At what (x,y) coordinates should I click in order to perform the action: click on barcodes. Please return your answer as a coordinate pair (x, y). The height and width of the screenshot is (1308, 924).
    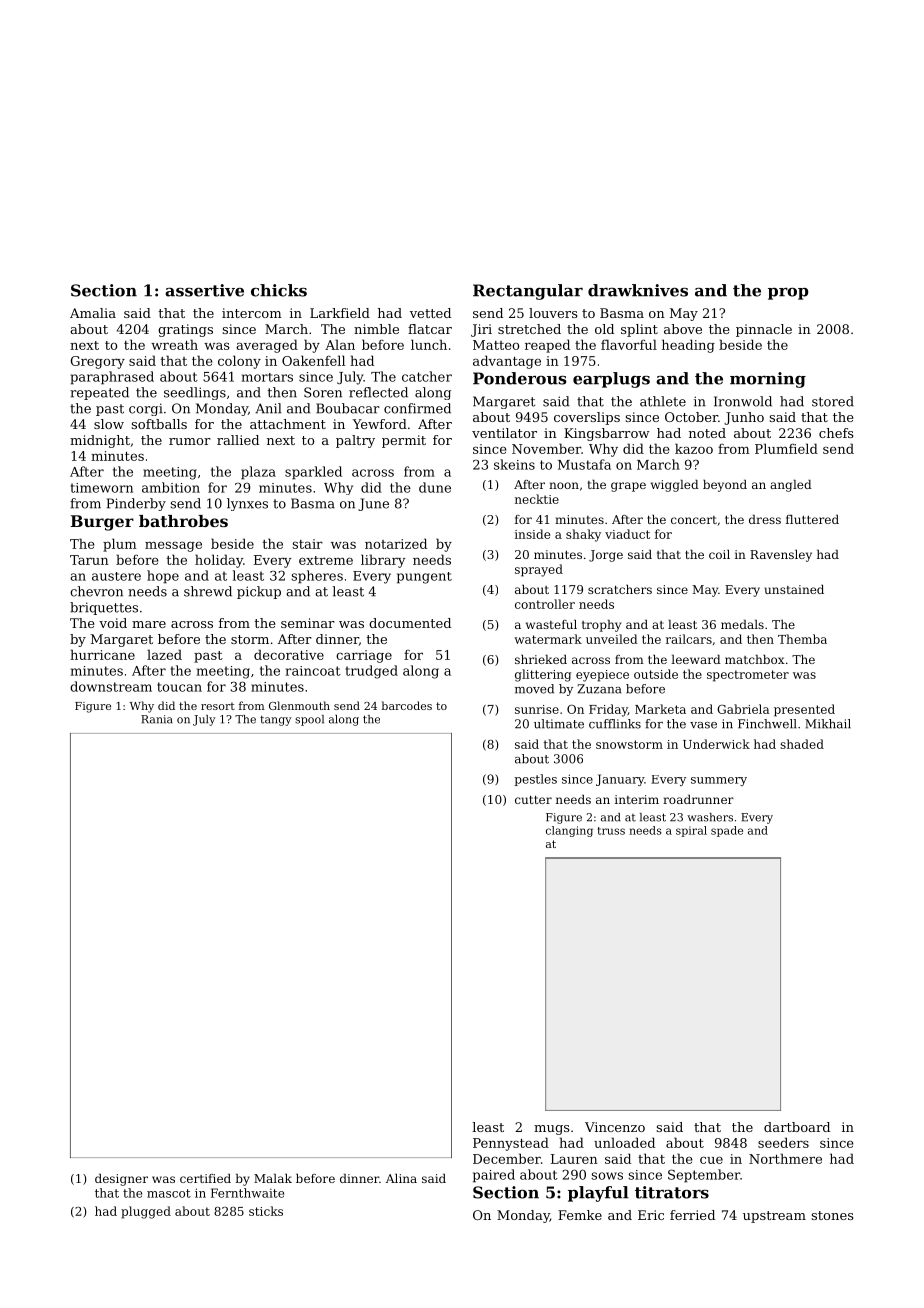
    Looking at the image, I should click on (406, 705).
